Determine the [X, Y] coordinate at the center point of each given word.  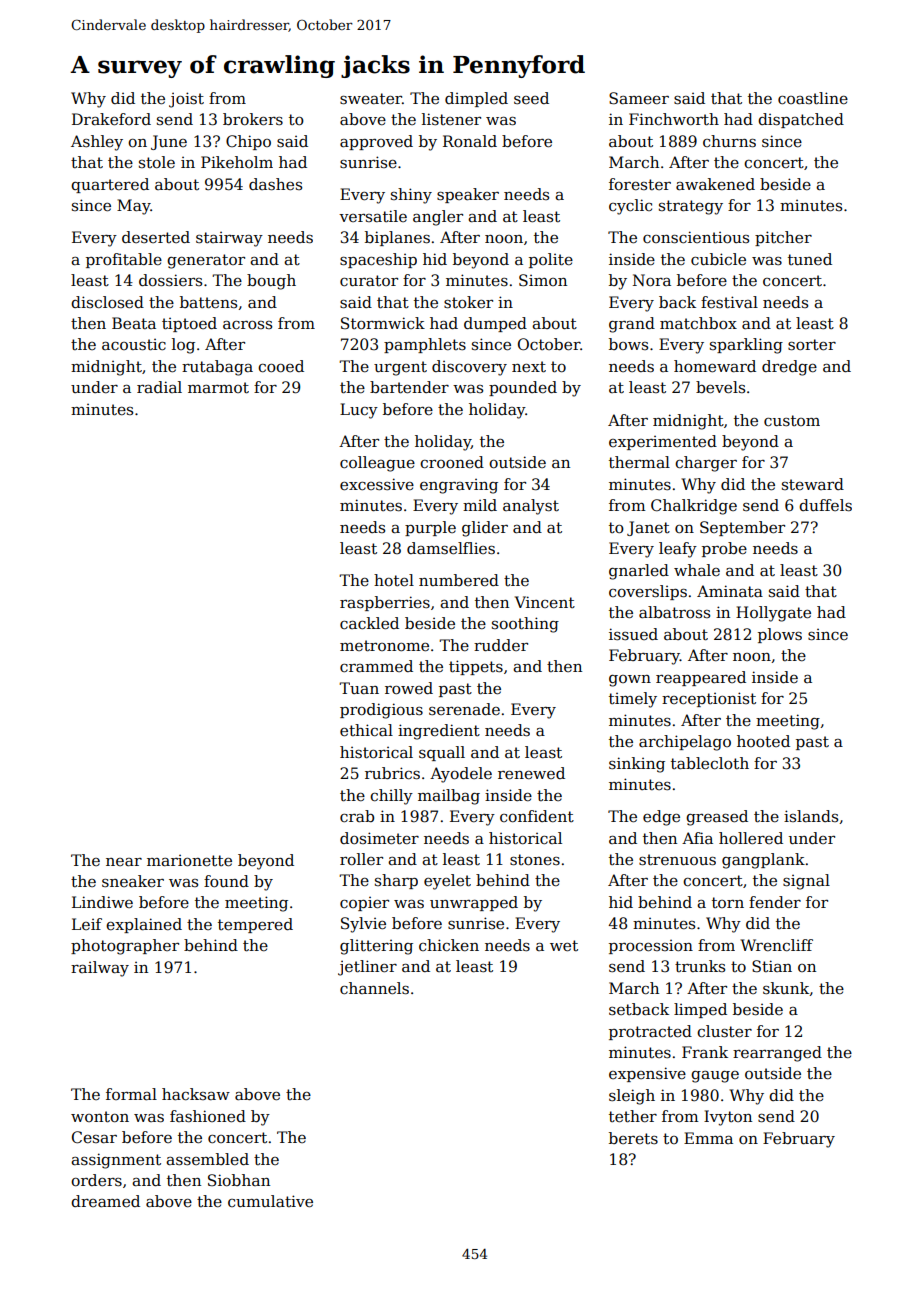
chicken [449, 945]
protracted [650, 1032]
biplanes [397, 238]
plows [780, 635]
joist [186, 100]
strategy [691, 207]
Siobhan [239, 1180]
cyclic [630, 207]
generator [206, 261]
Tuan [359, 688]
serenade [464, 709]
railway [100, 969]
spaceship [378, 260]
